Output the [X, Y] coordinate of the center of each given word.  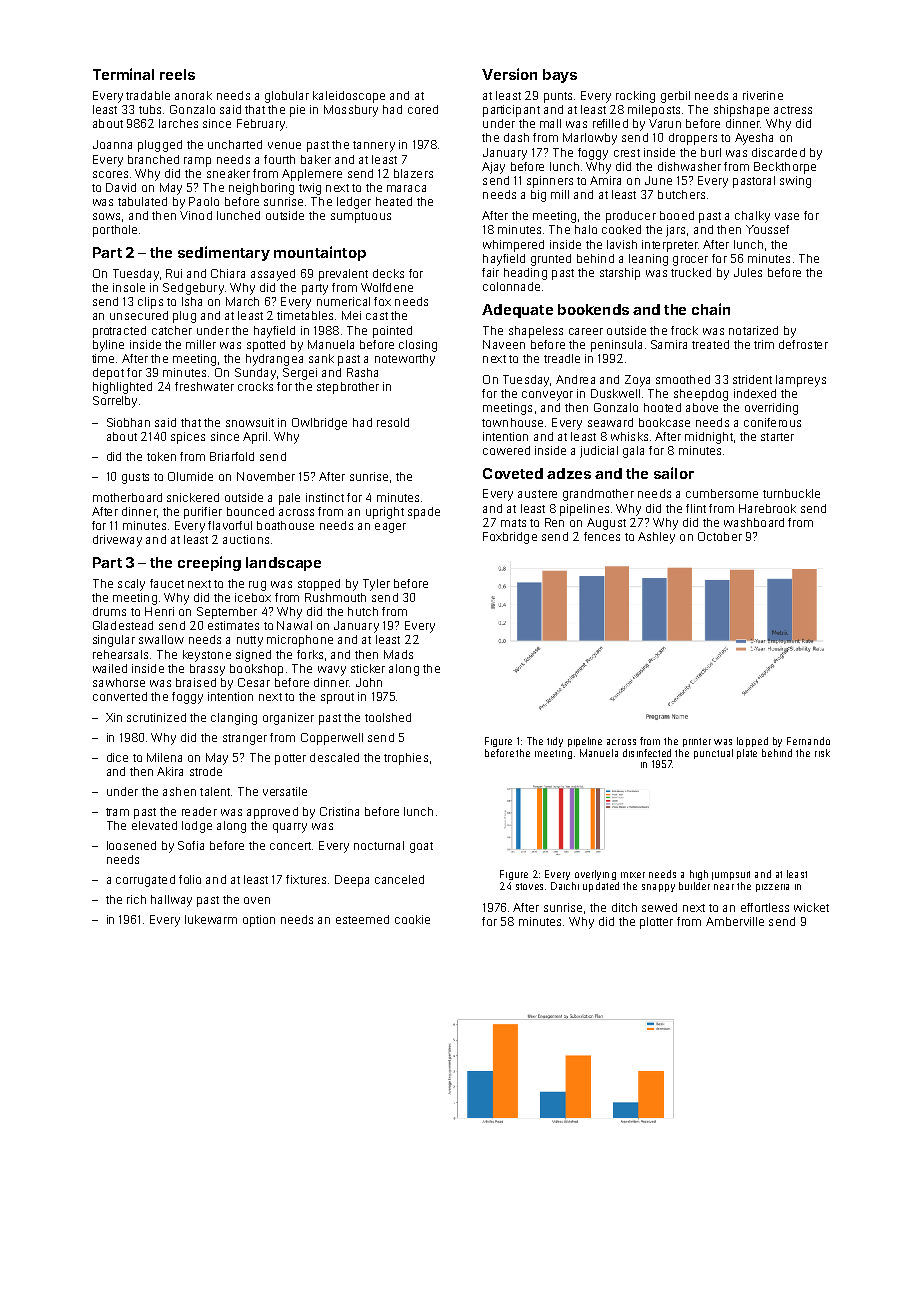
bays [560, 76]
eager [390, 528]
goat [421, 847]
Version [509, 74]
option [259, 921]
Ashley [656, 538]
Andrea [575, 379]
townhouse [512, 422]
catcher [172, 330]
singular [114, 641]
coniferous [772, 422]
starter [777, 437]
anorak [193, 95]
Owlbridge [319, 424]
